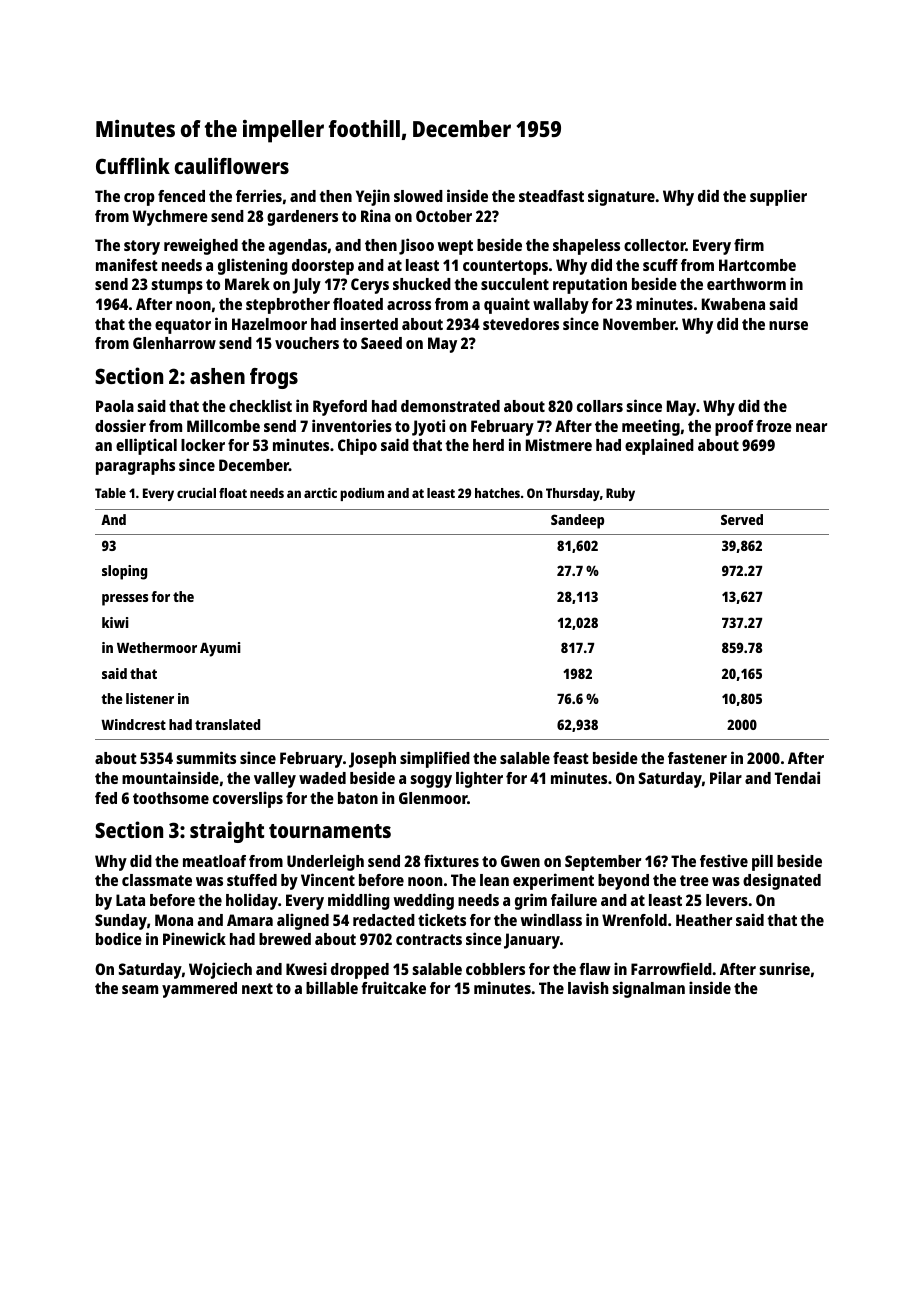 The image size is (924, 1308). What do you see at coordinates (381, 343) in the screenshot?
I see `Saeed` at bounding box center [381, 343].
